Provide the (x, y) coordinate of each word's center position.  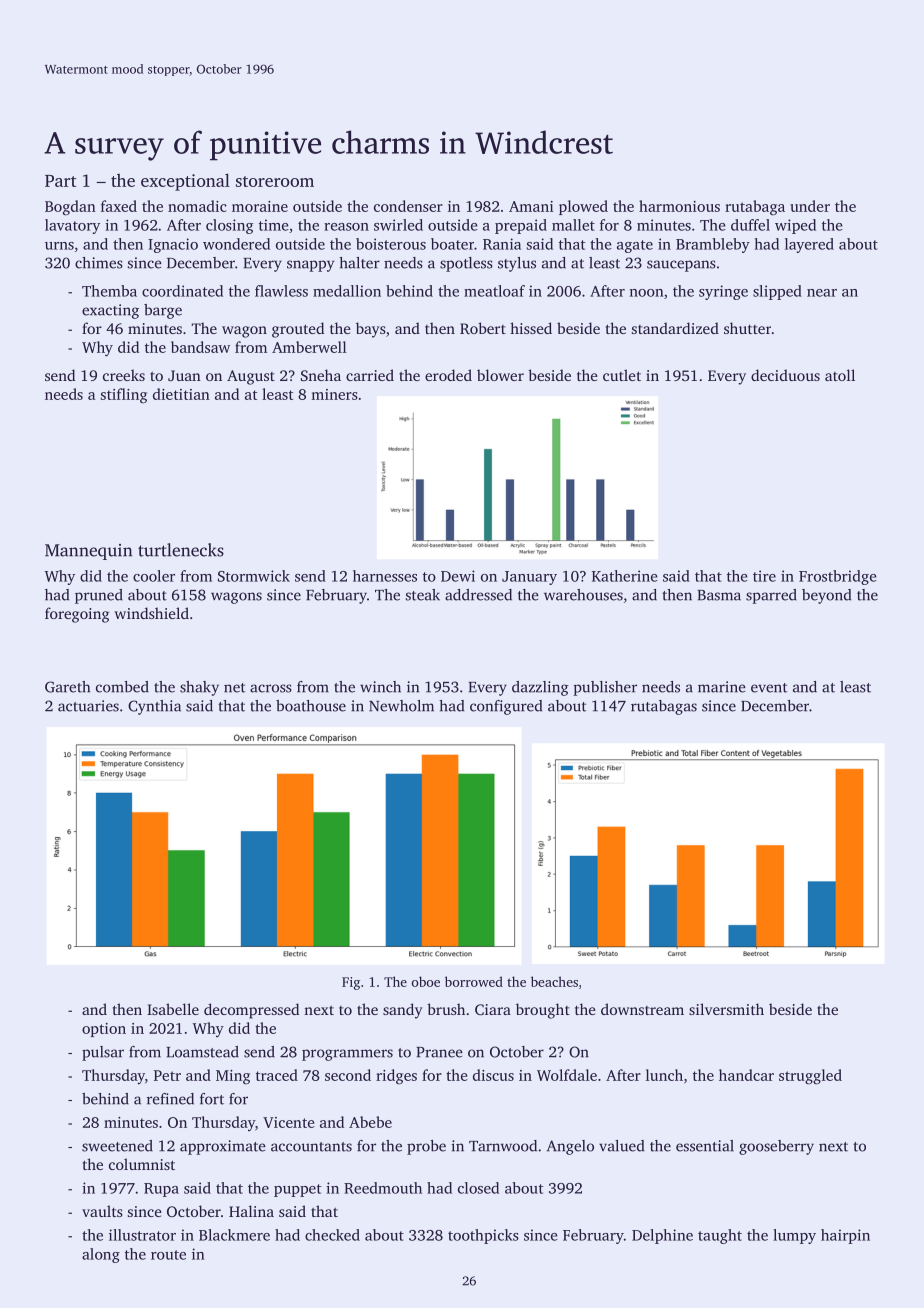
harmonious (679, 206)
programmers (347, 1055)
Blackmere (234, 1235)
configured (506, 707)
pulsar (103, 1053)
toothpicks (483, 1236)
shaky (199, 688)
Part (60, 181)
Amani (531, 206)
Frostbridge (838, 577)
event (769, 688)
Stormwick (254, 576)
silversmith (726, 1009)
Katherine (625, 576)
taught (720, 1236)
